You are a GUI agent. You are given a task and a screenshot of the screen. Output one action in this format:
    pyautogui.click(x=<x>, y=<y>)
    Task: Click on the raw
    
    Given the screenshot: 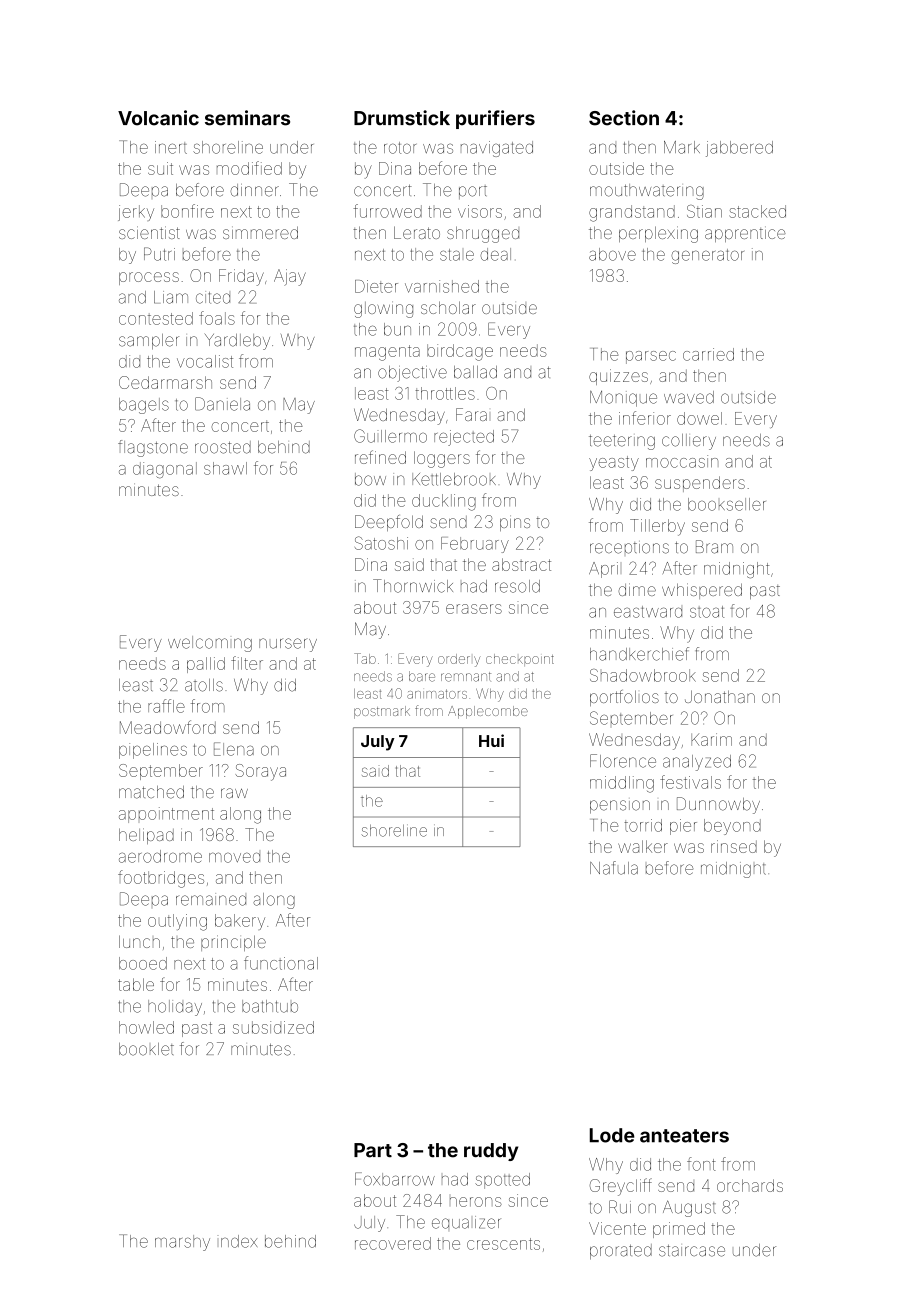 What is the action you would take?
    pyautogui.click(x=234, y=793)
